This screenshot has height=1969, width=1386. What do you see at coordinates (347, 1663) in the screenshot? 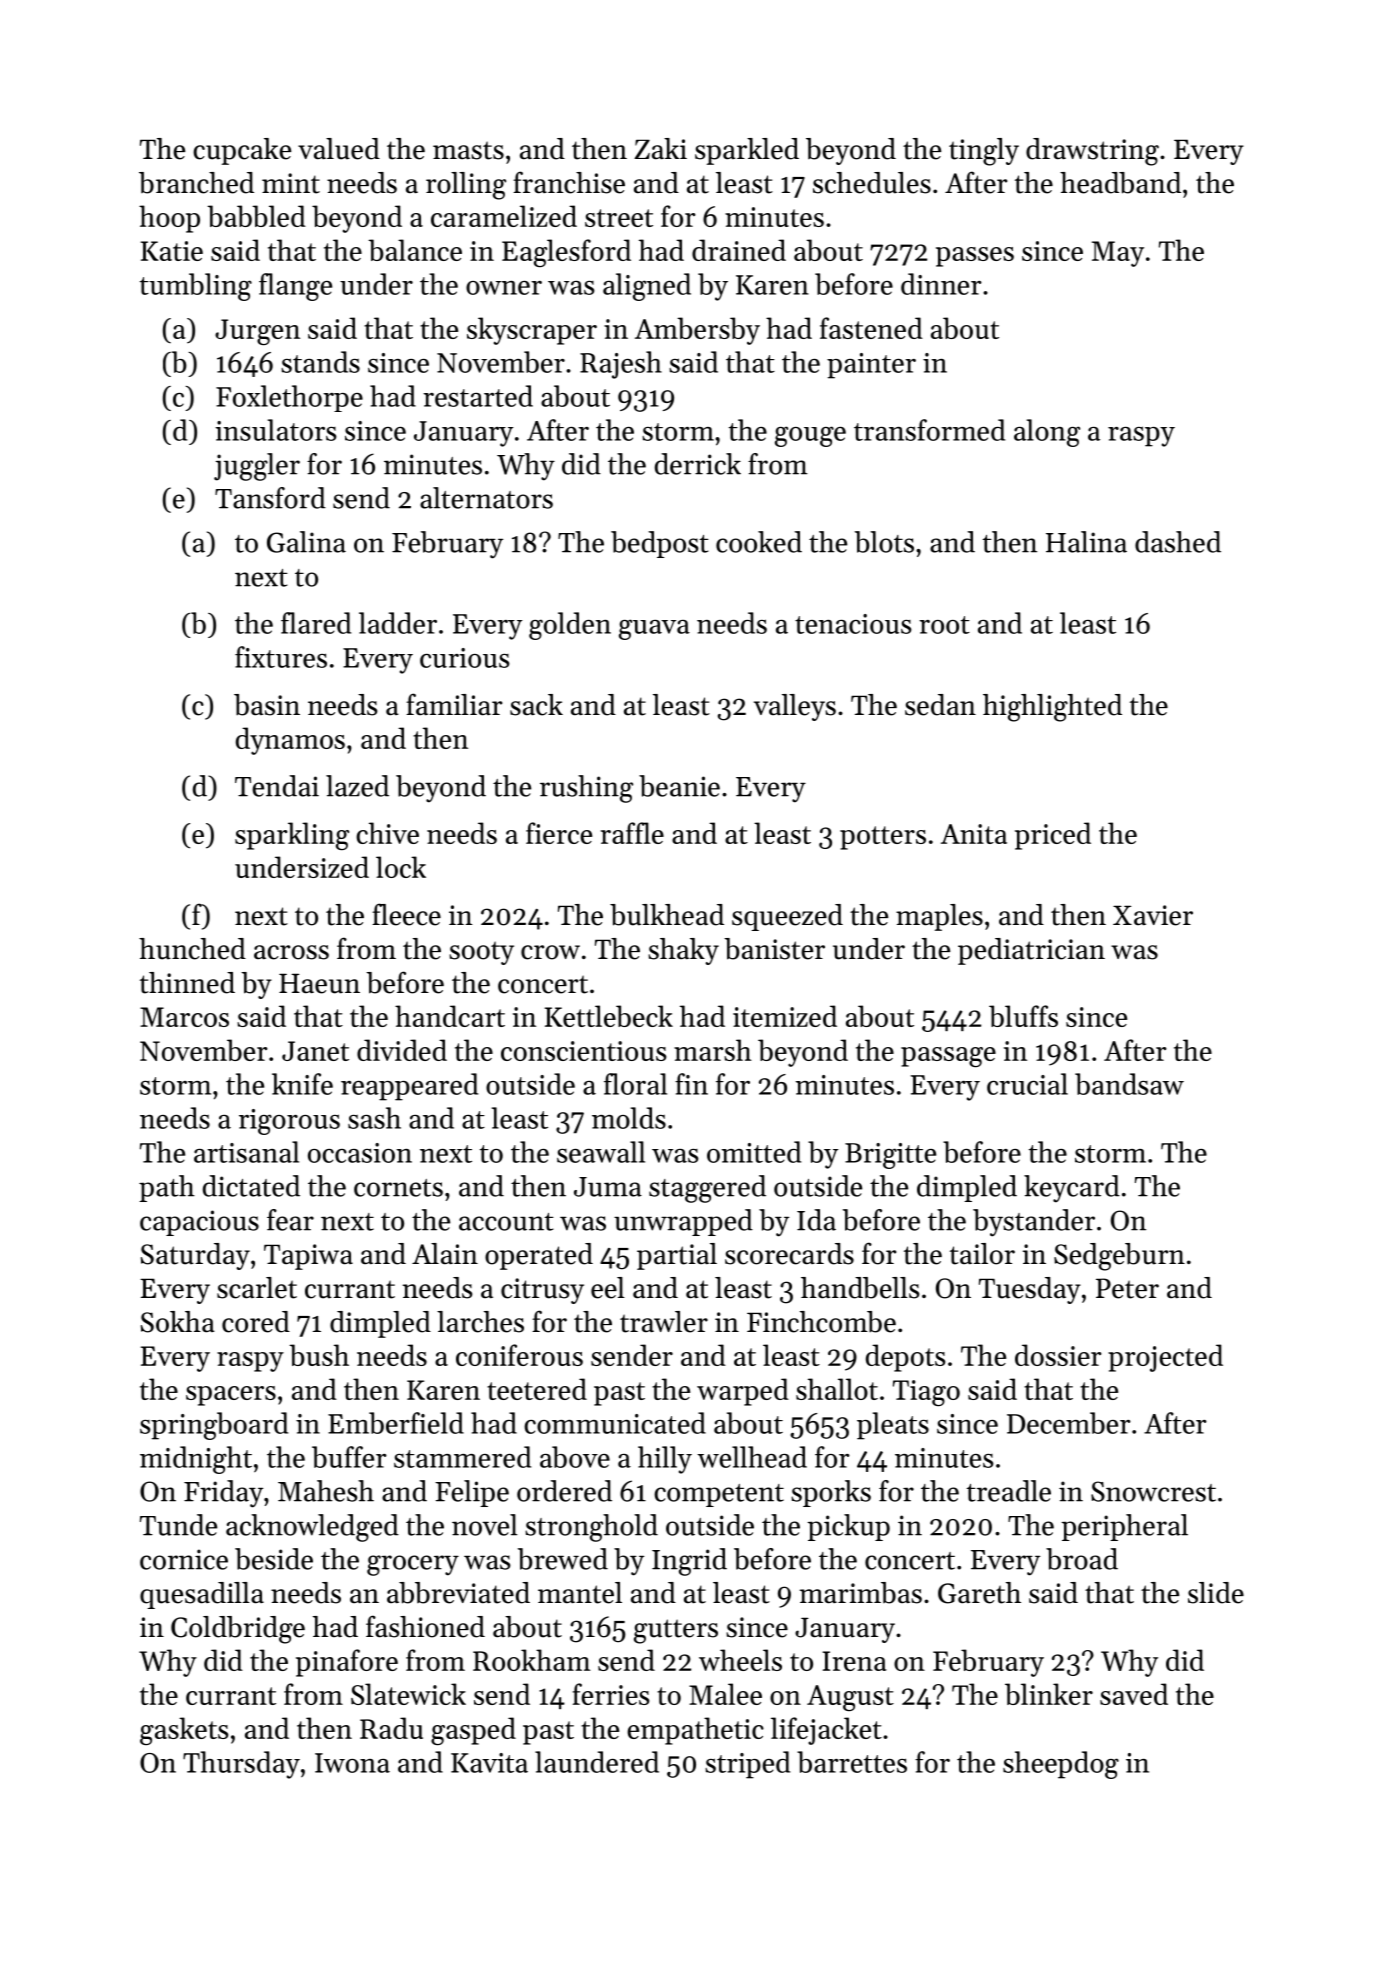
I see `pinafore` at bounding box center [347, 1663].
